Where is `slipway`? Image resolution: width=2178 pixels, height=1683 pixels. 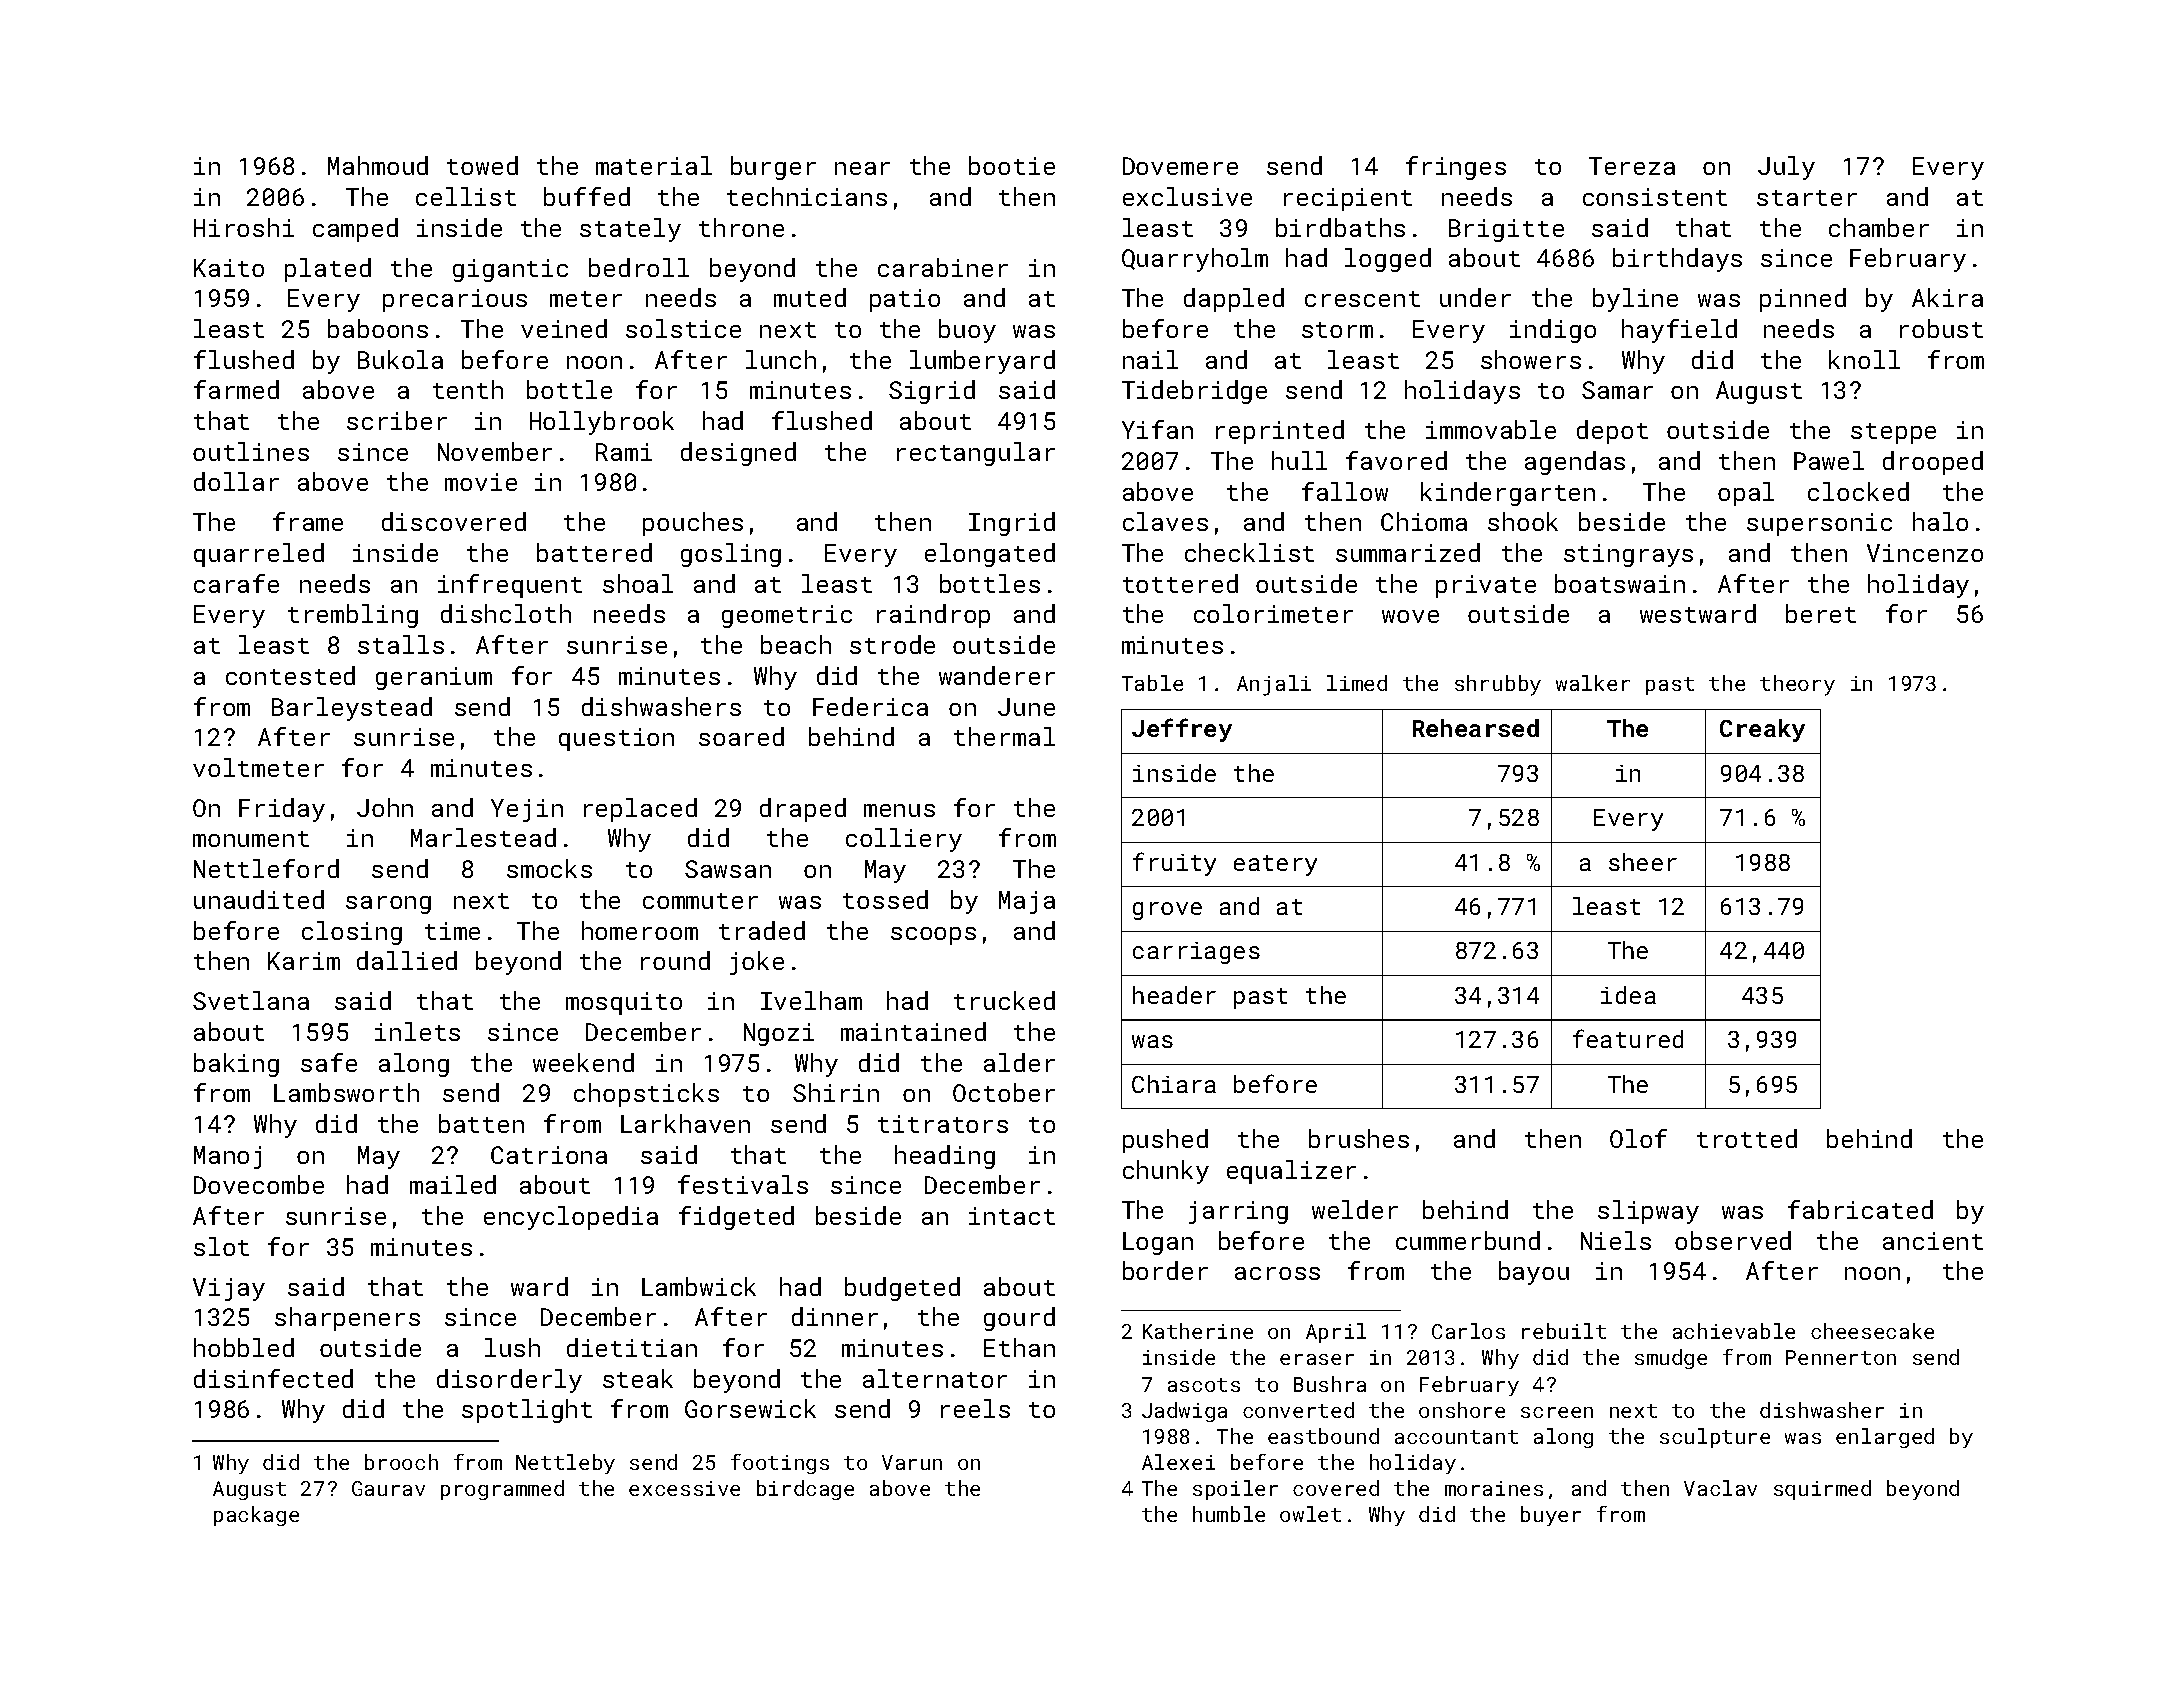
slipway is located at coordinates (1648, 1212).
